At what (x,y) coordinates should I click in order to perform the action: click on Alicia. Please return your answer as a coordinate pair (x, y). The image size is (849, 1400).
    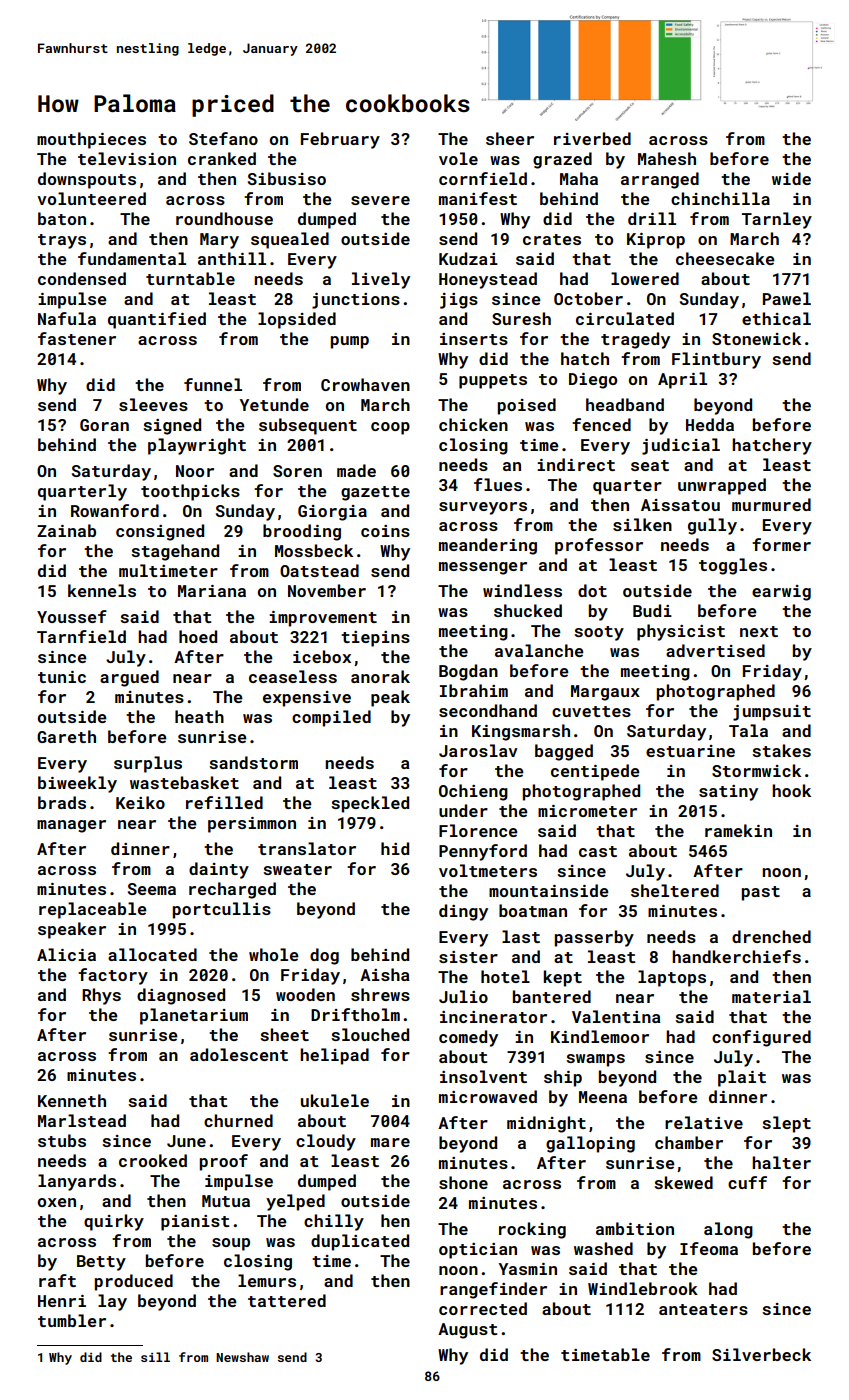
    Looking at the image, I should click on (66, 954).
